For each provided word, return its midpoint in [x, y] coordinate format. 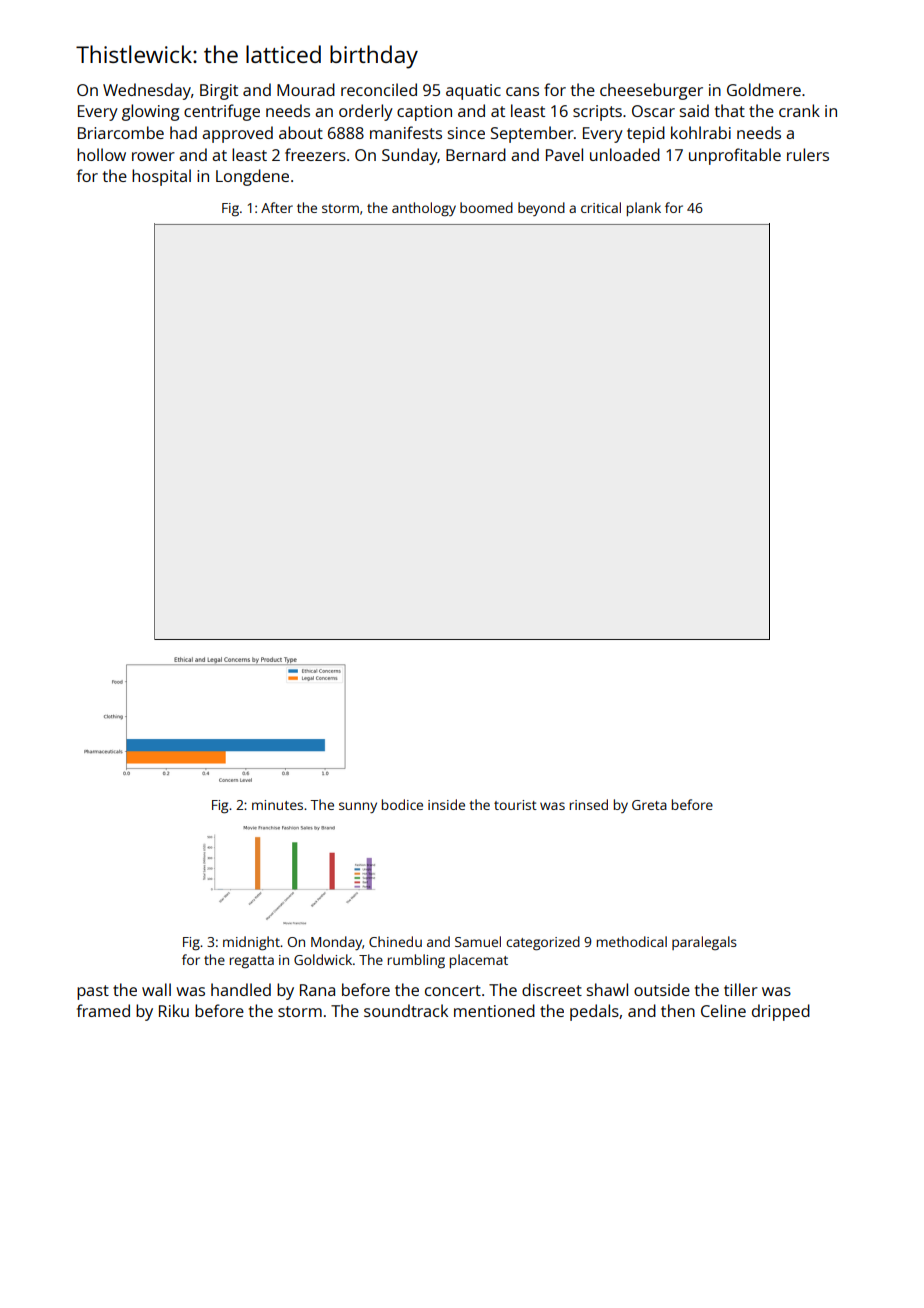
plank [644, 209]
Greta [649, 805]
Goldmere [764, 89]
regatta [252, 962]
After [277, 207]
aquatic [473, 92]
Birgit [219, 92]
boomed [486, 207]
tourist [515, 805]
